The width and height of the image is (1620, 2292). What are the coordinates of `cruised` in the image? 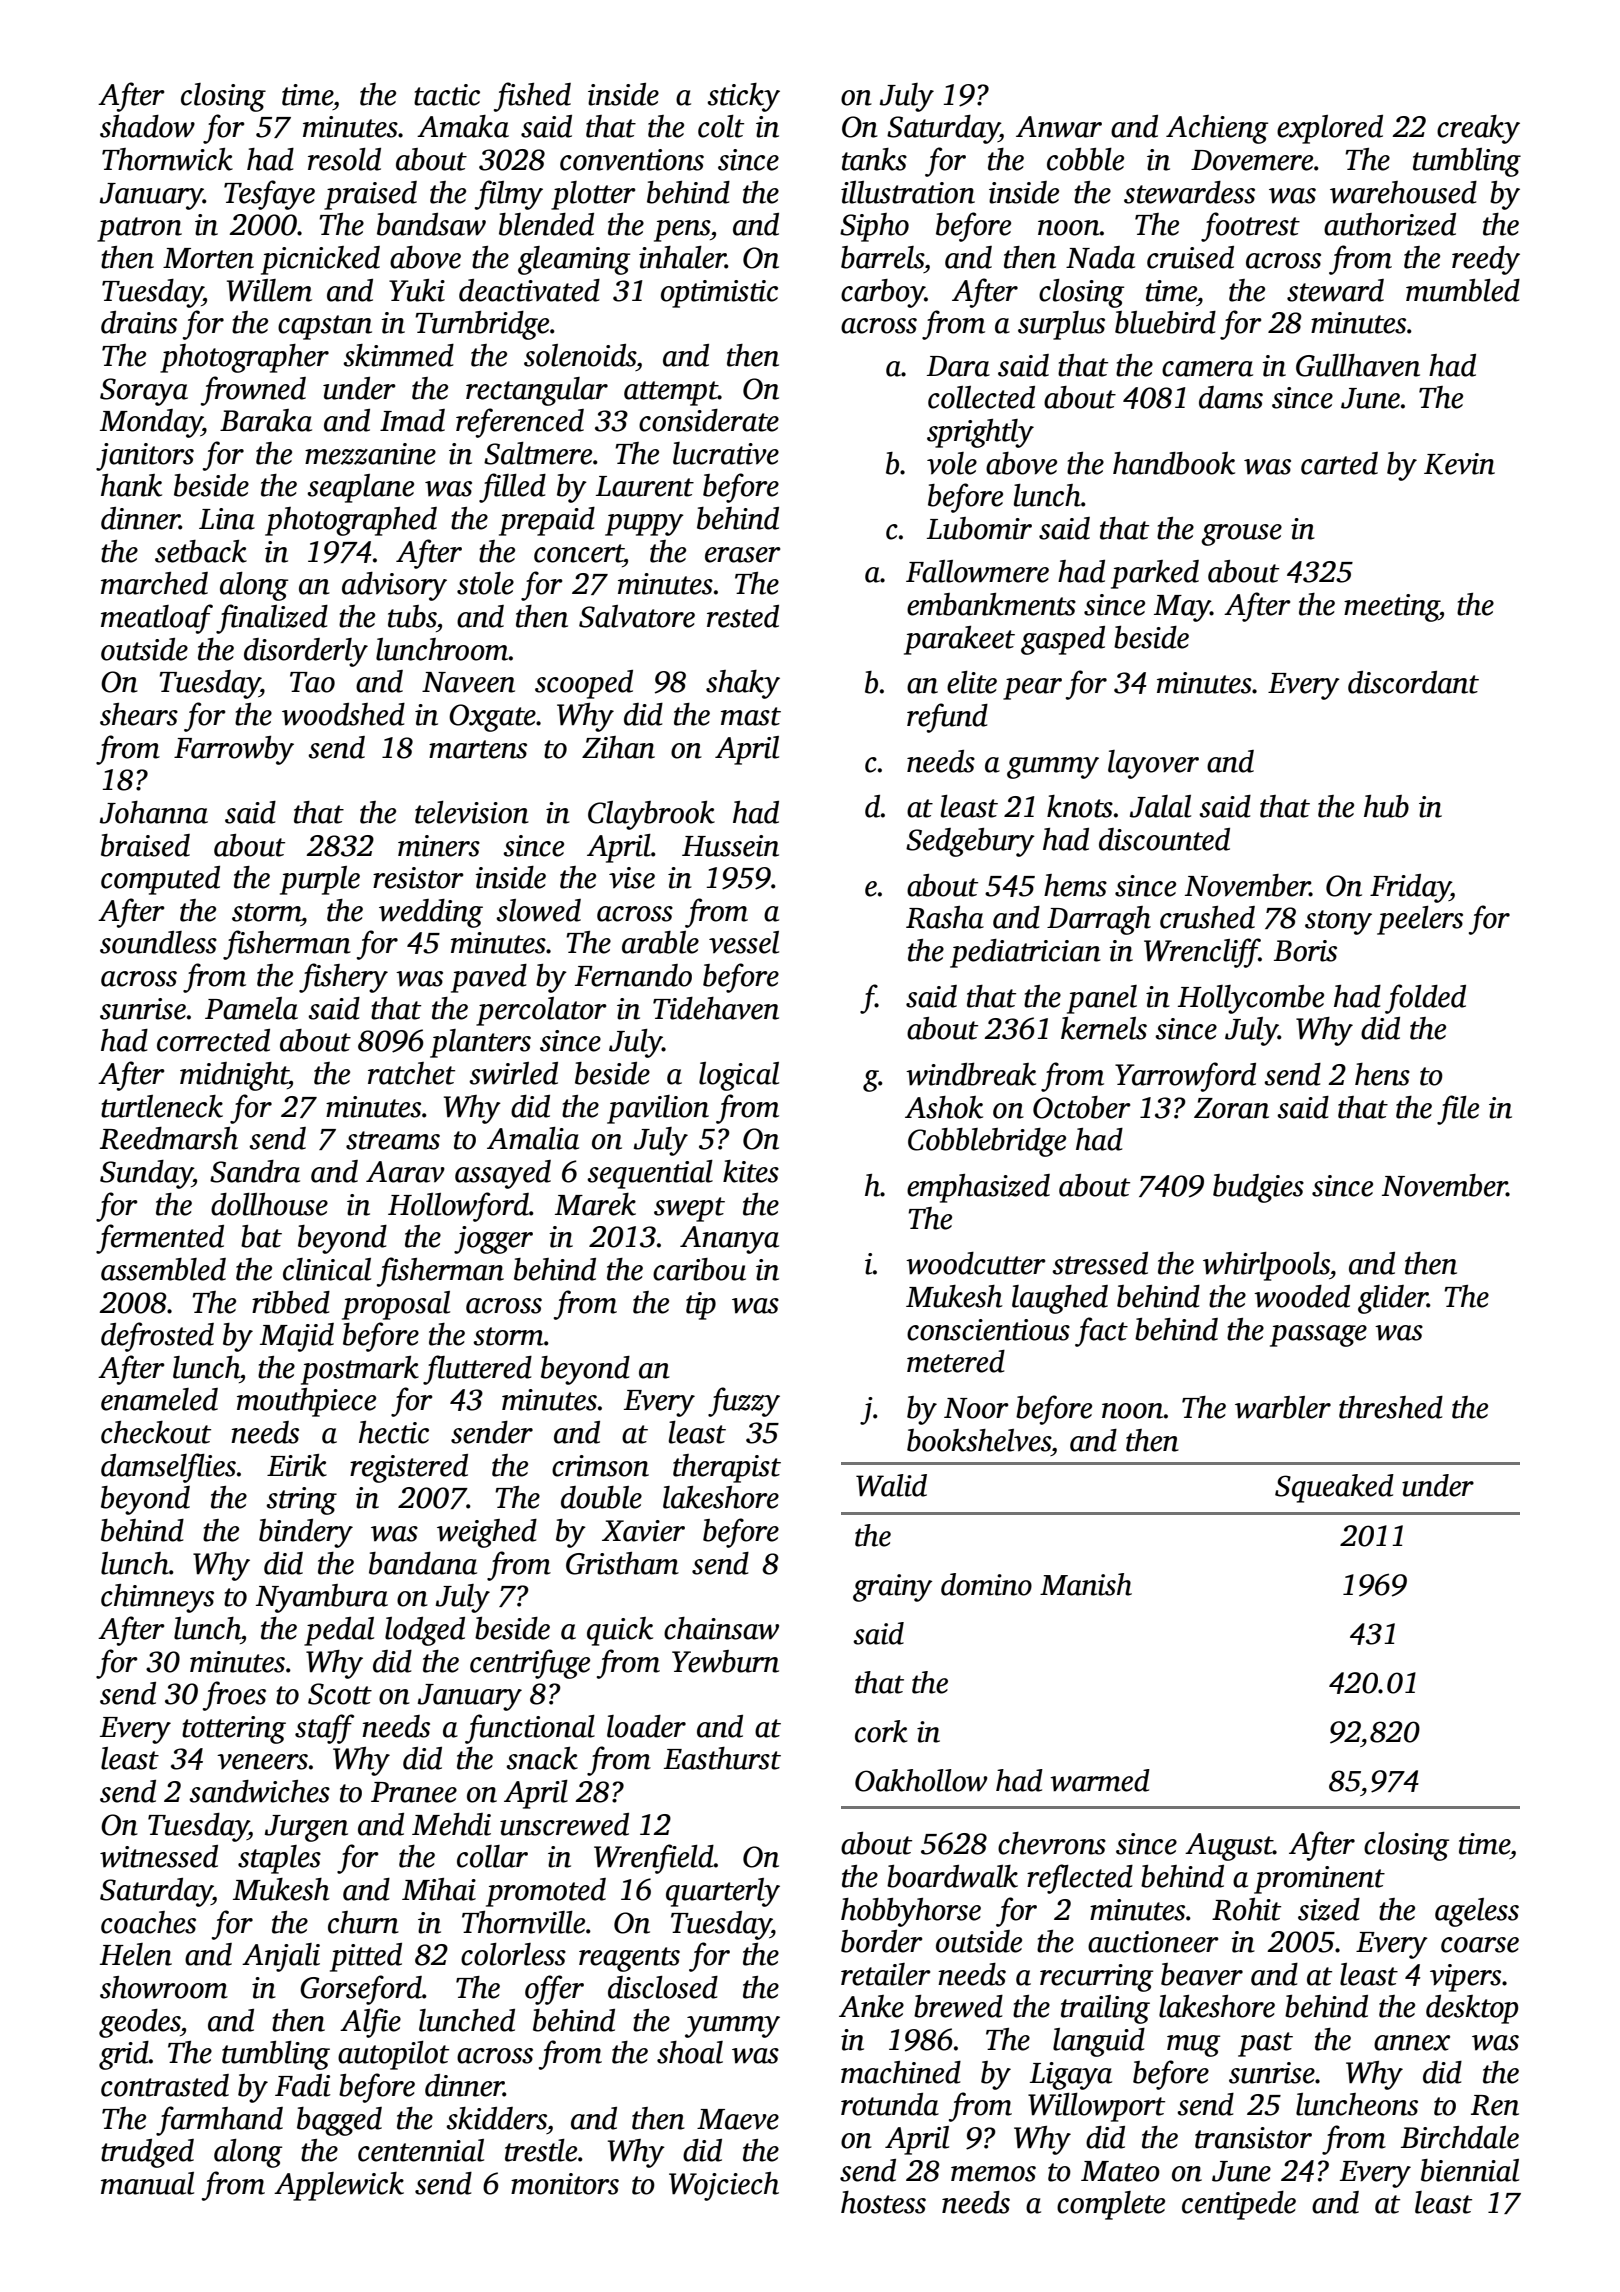 It's located at (1190, 257).
